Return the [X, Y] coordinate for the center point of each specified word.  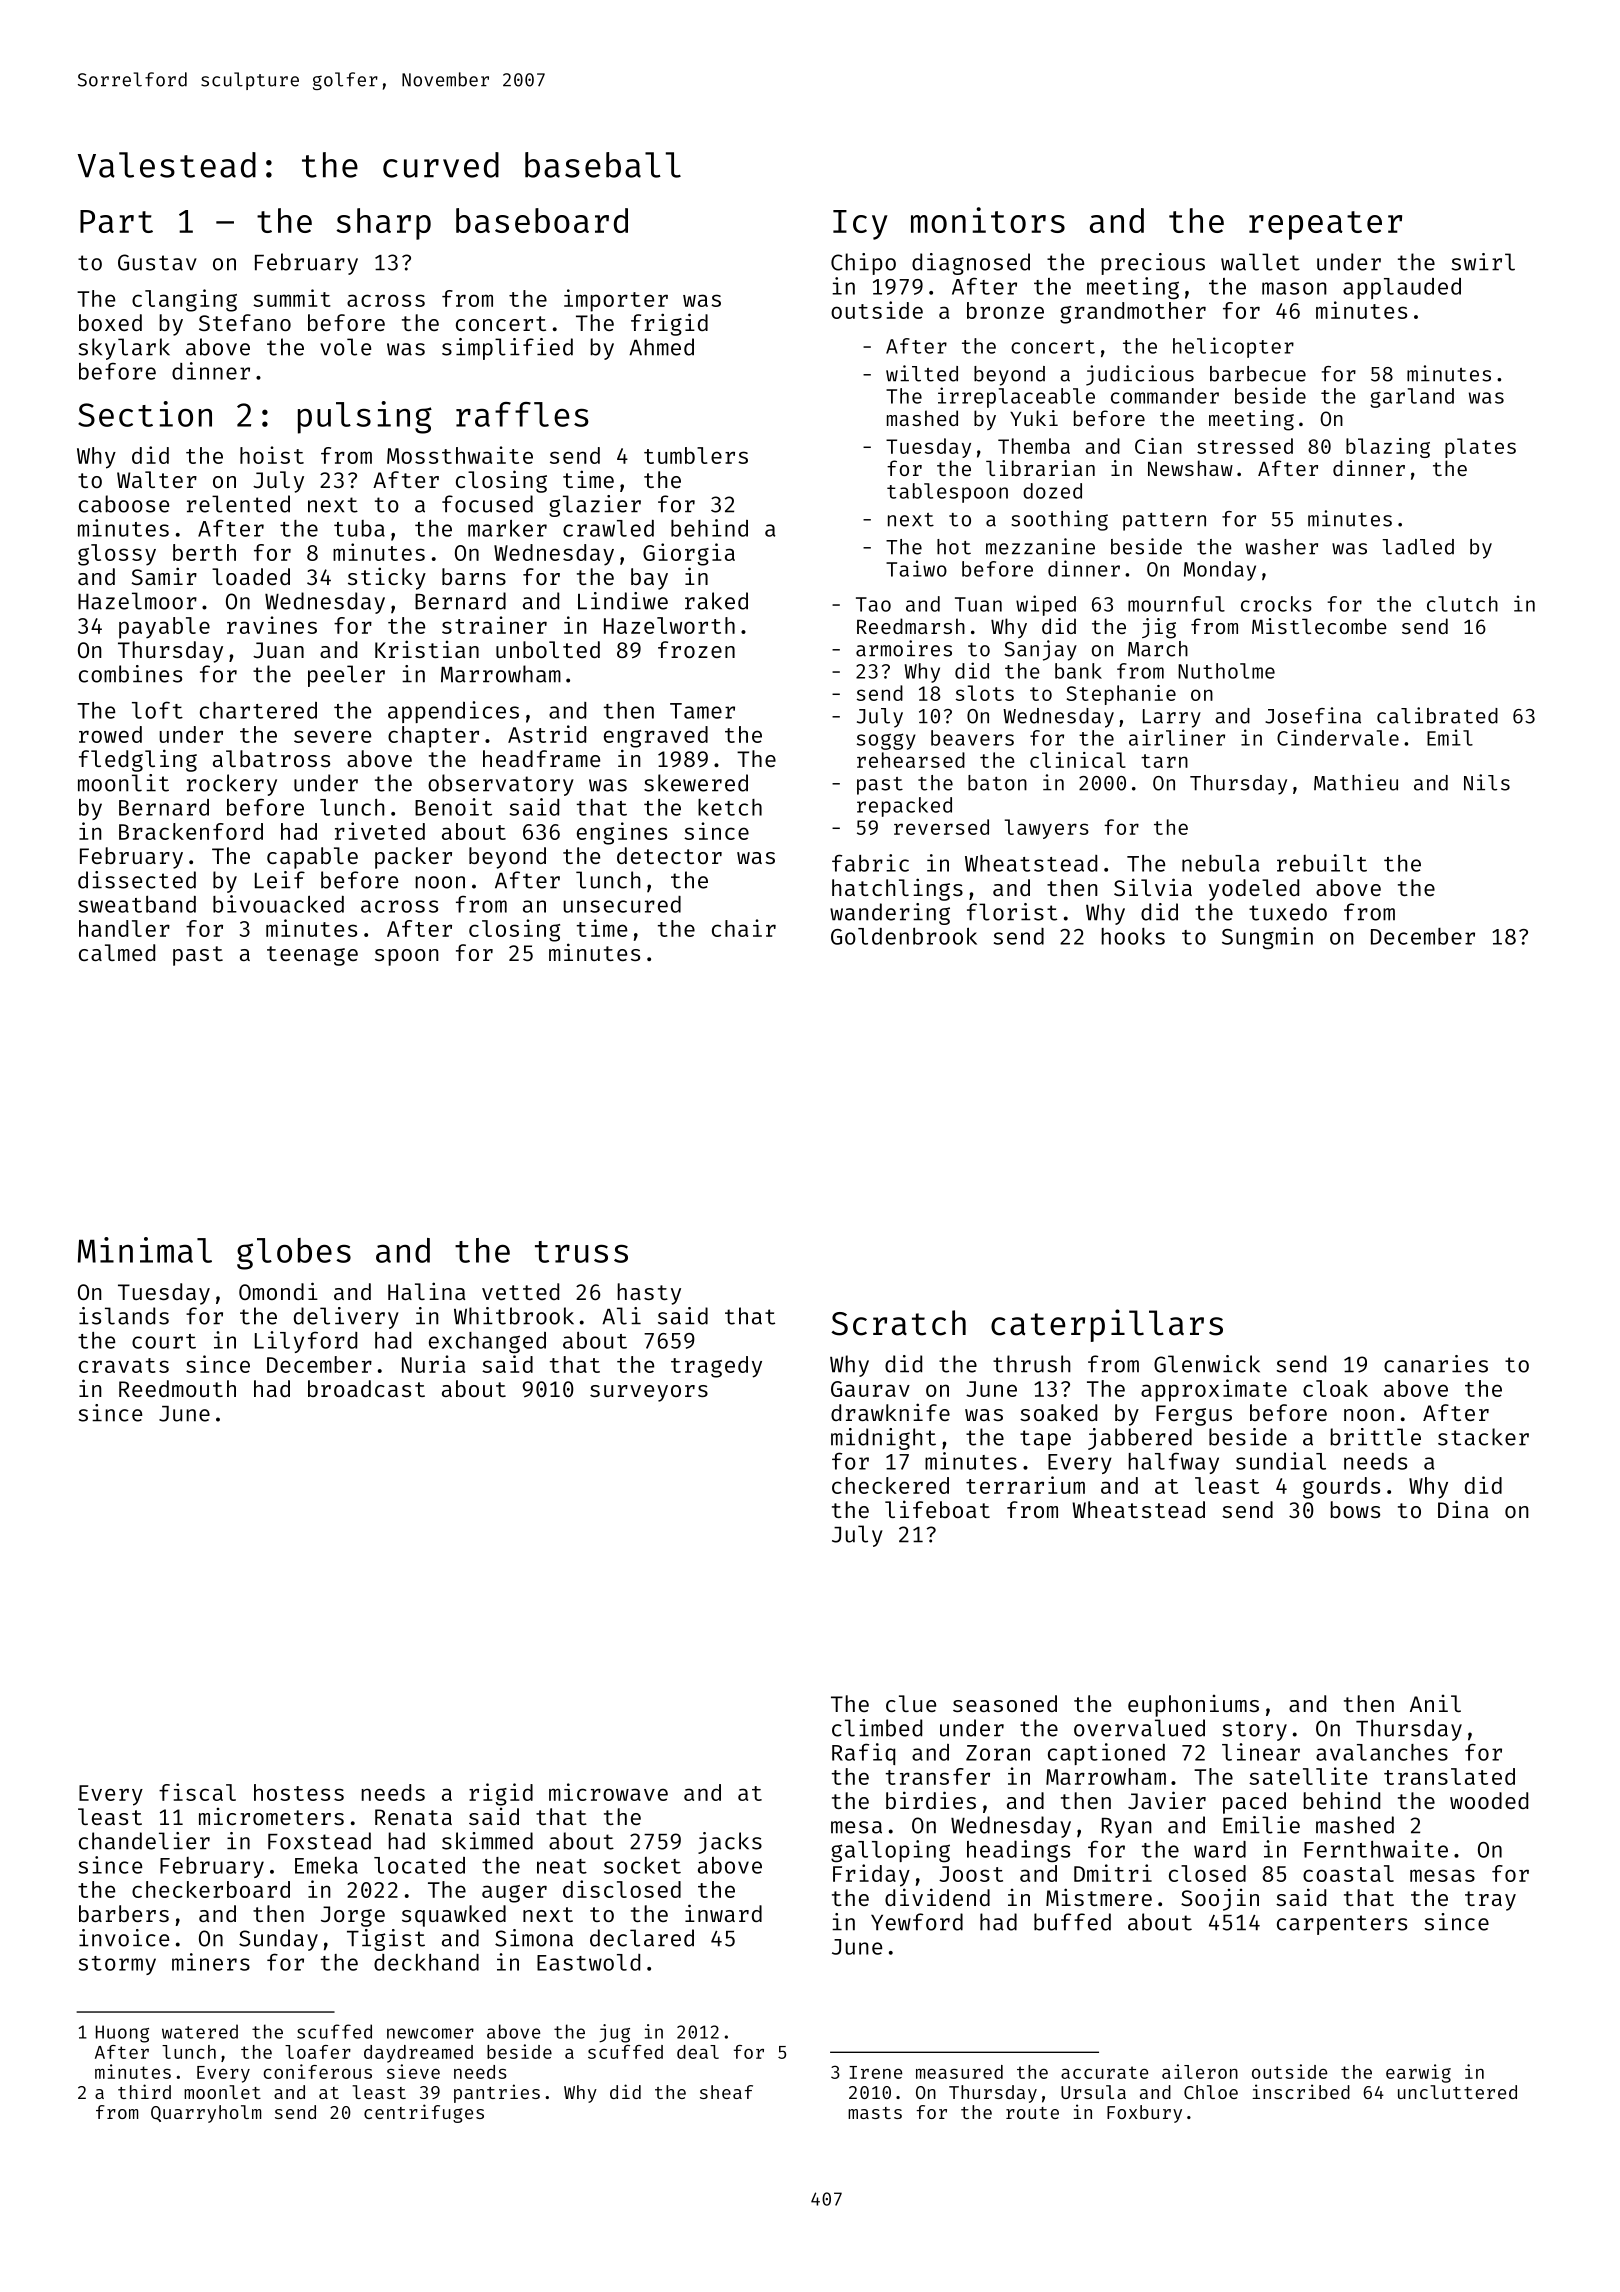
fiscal [197, 1792]
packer [413, 858]
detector [669, 855]
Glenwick [1207, 1364]
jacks [730, 1843]
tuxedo [1288, 912]
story [1254, 1731]
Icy [860, 225]
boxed [110, 322]
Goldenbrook [904, 936]
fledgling [138, 760]
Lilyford [306, 1342]
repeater [1325, 225]
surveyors [649, 1393]
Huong [122, 2034]
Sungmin [1267, 938]
